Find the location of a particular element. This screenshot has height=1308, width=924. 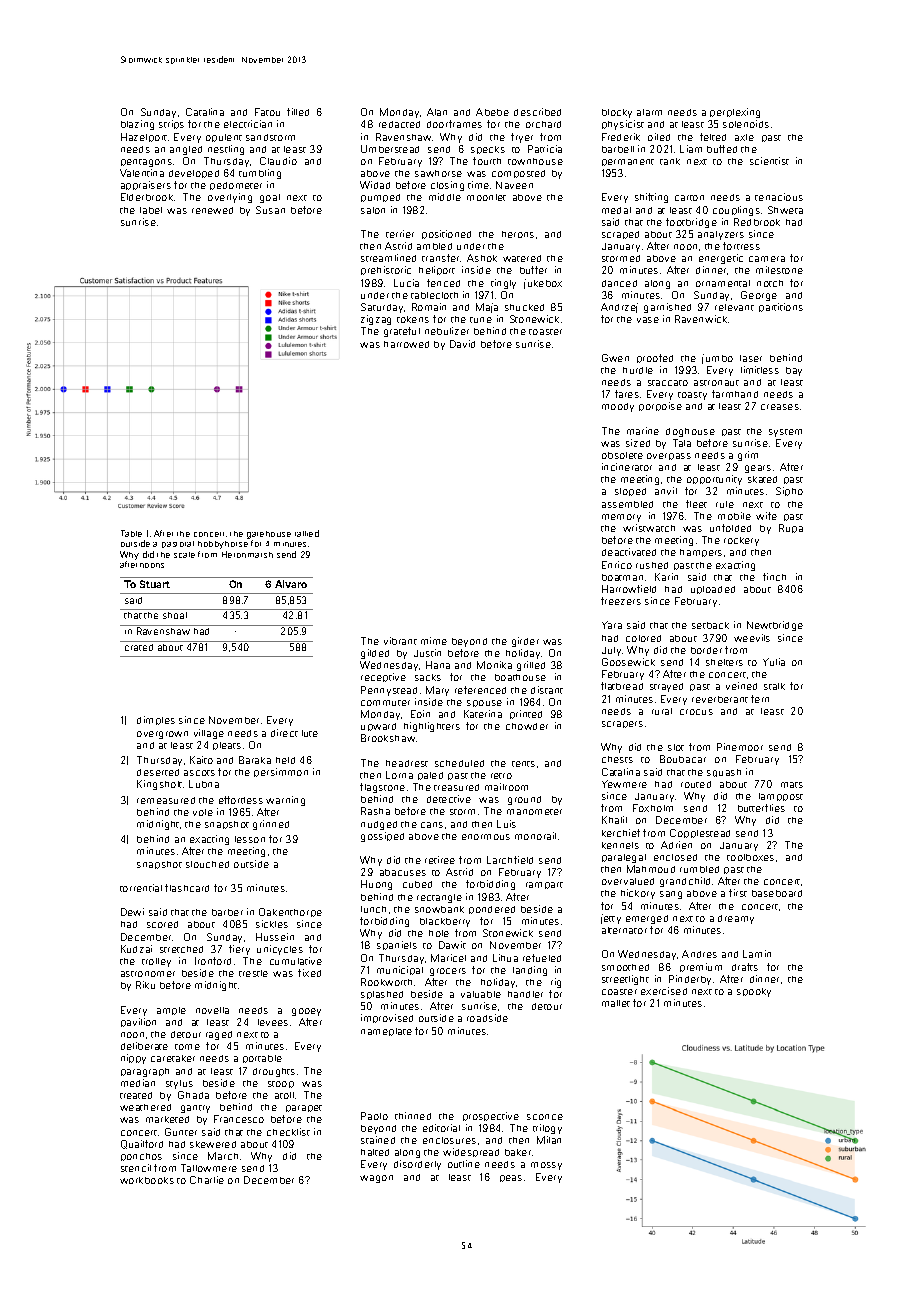

village is located at coordinates (209, 734).
